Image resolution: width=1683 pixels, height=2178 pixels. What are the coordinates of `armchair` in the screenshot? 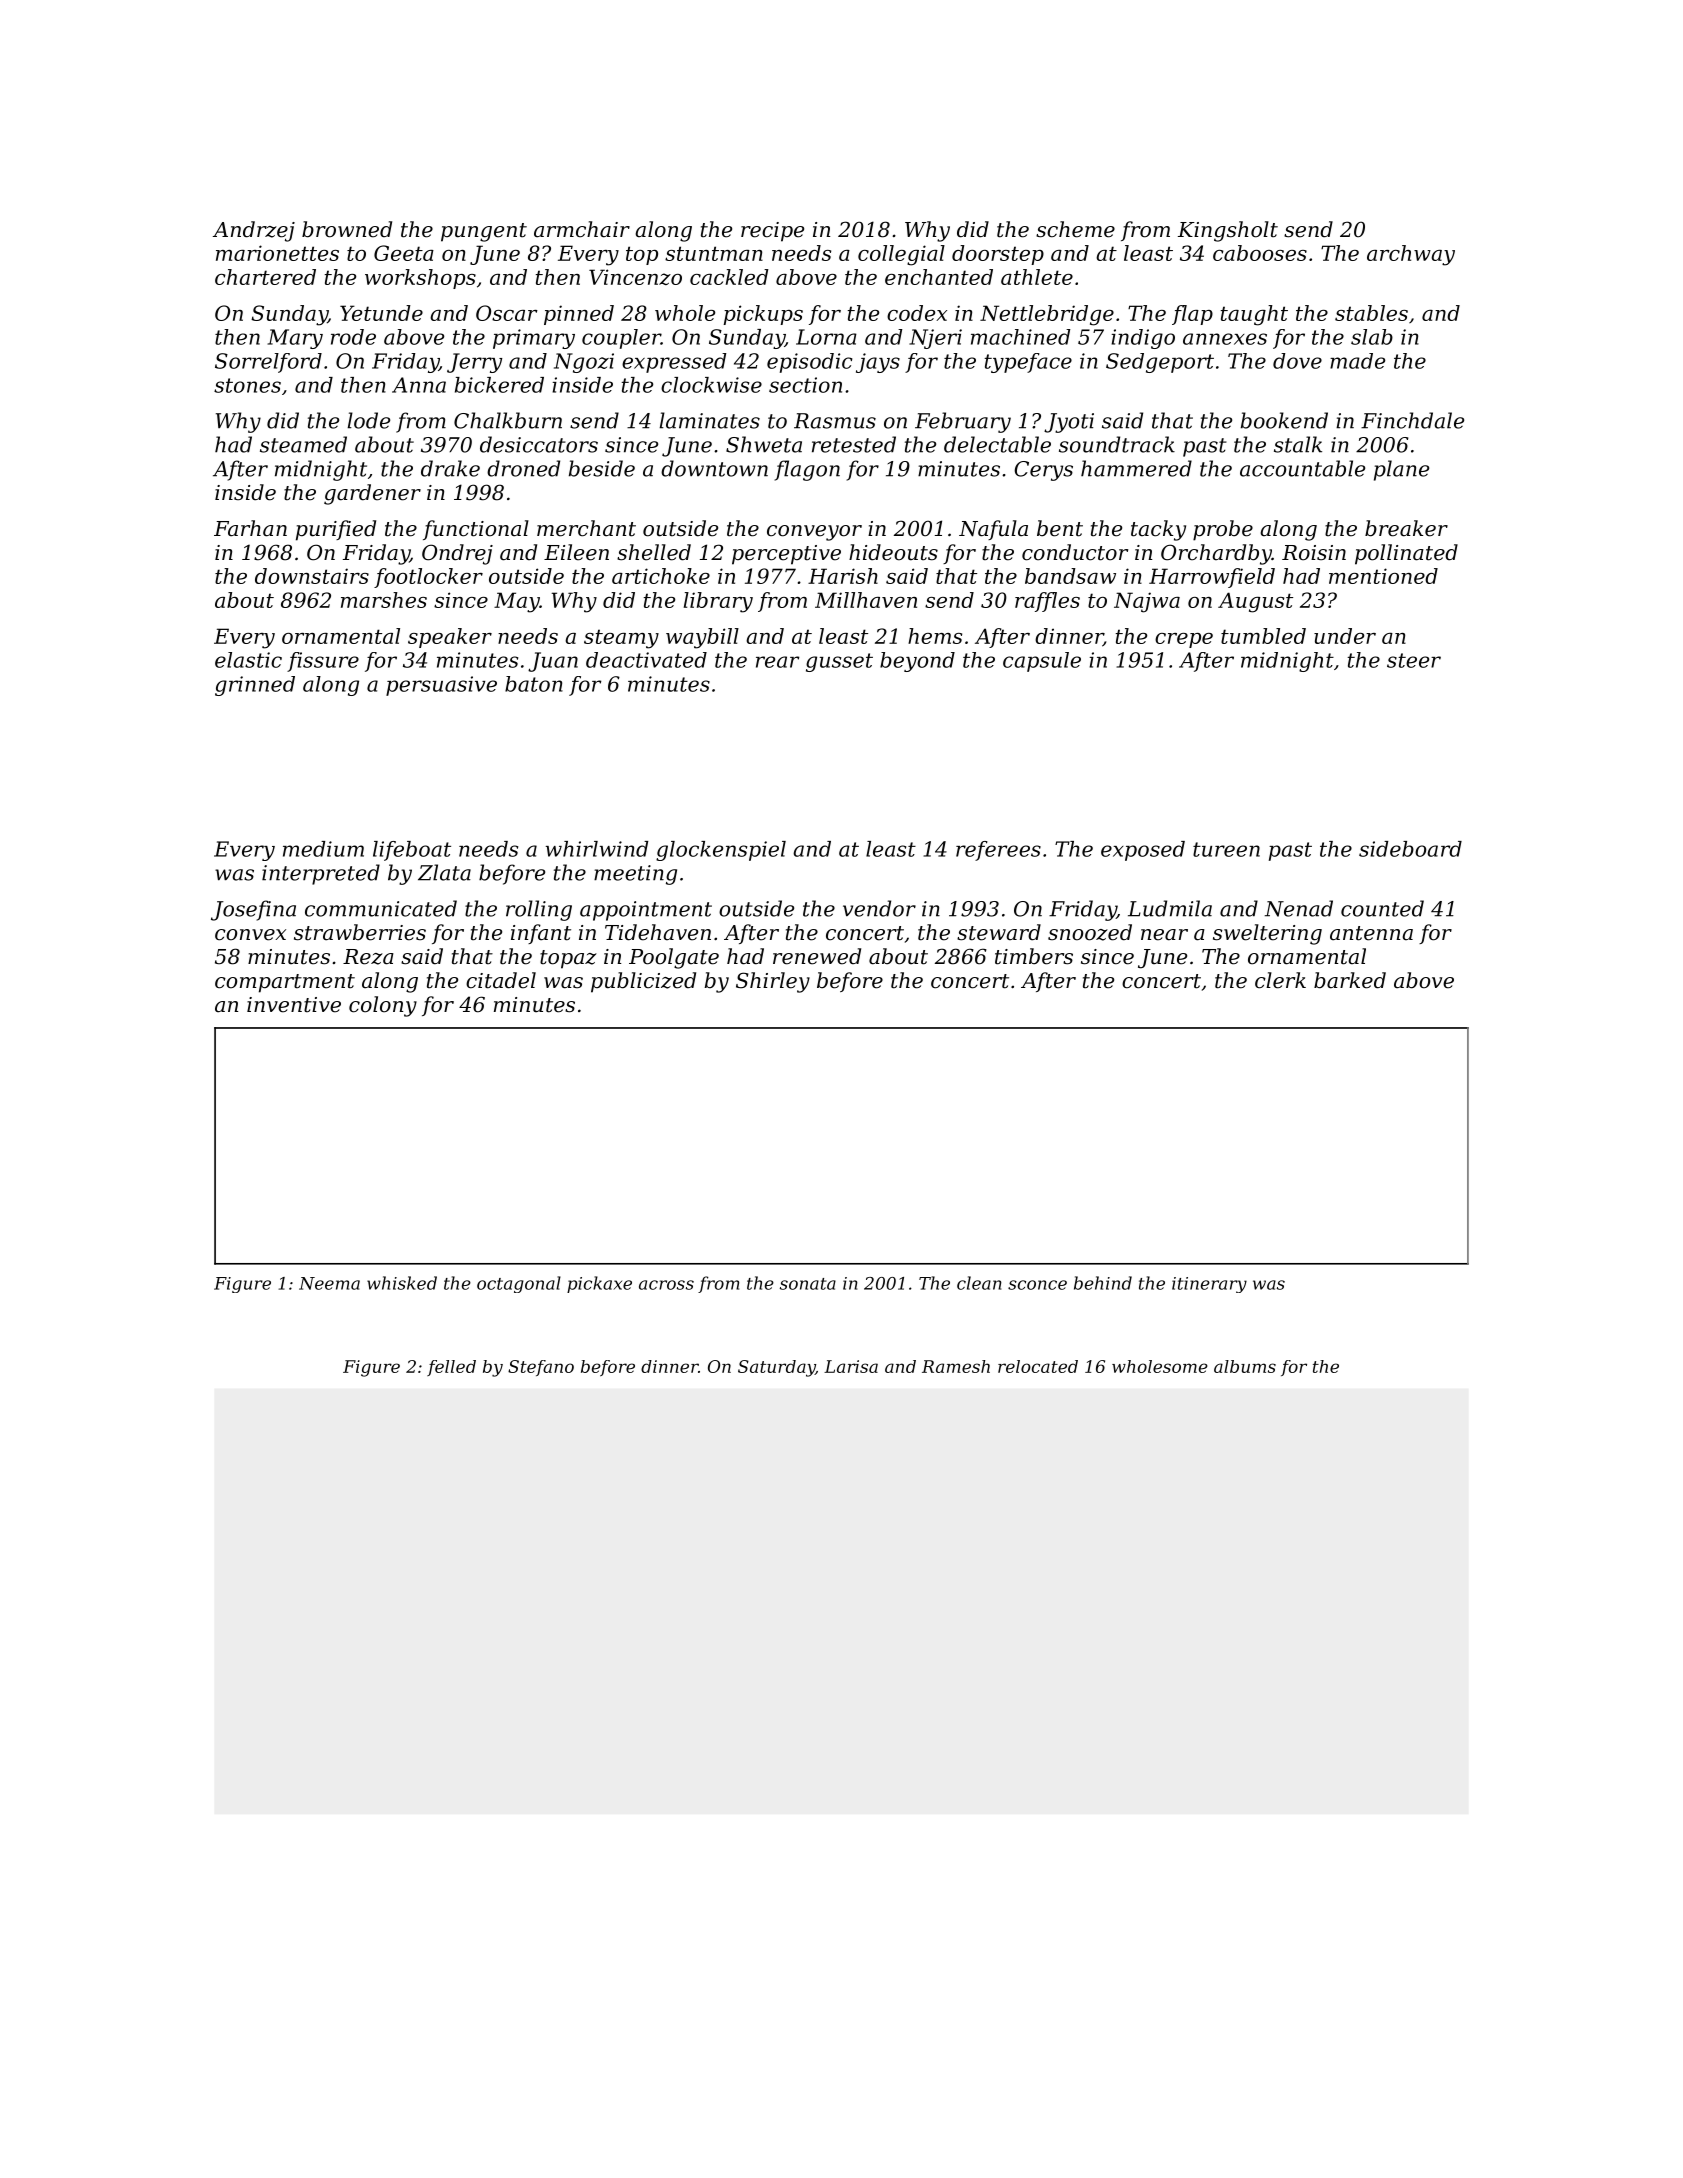 It's located at (582, 229).
